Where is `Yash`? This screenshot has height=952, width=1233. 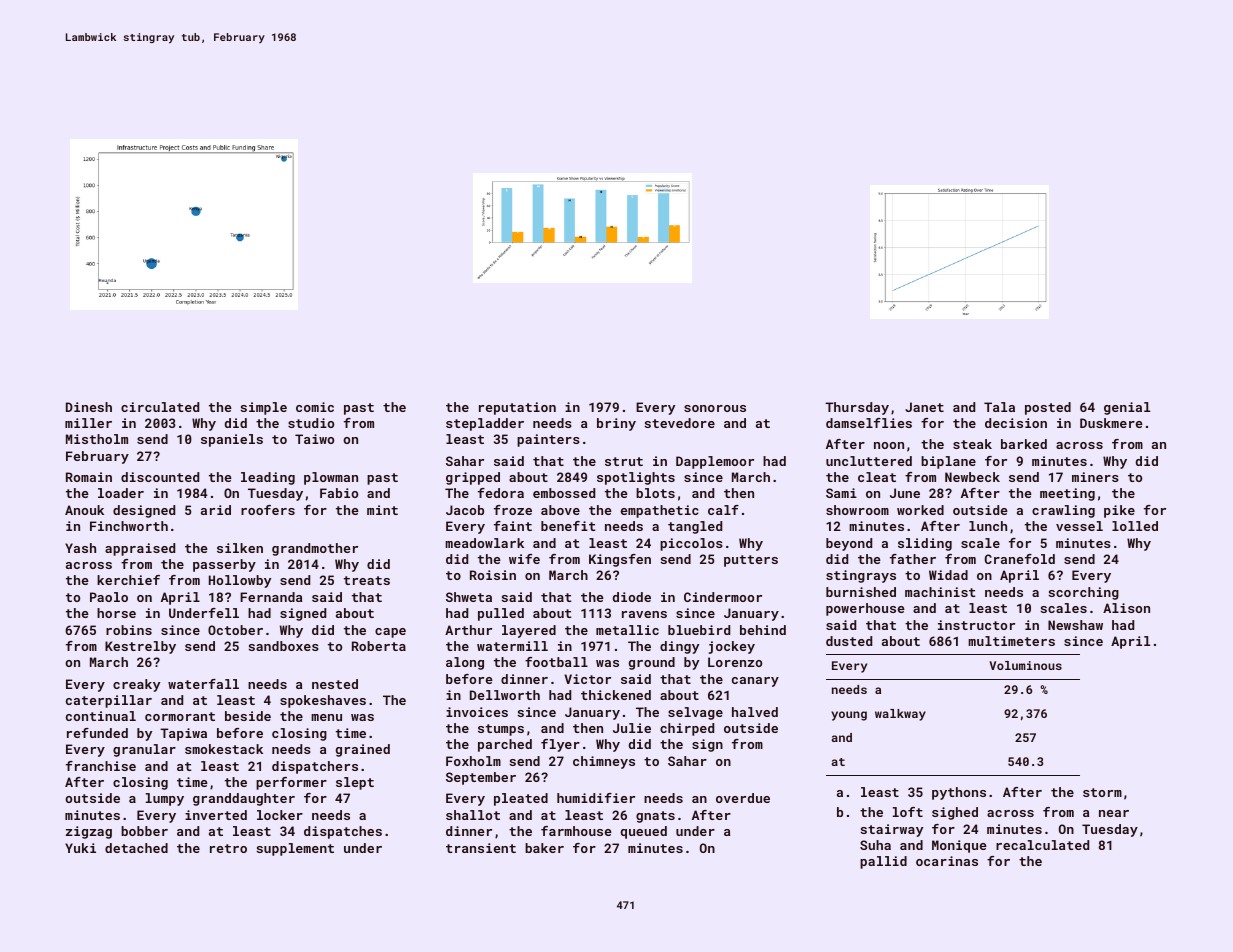
Yash is located at coordinates (80, 548).
